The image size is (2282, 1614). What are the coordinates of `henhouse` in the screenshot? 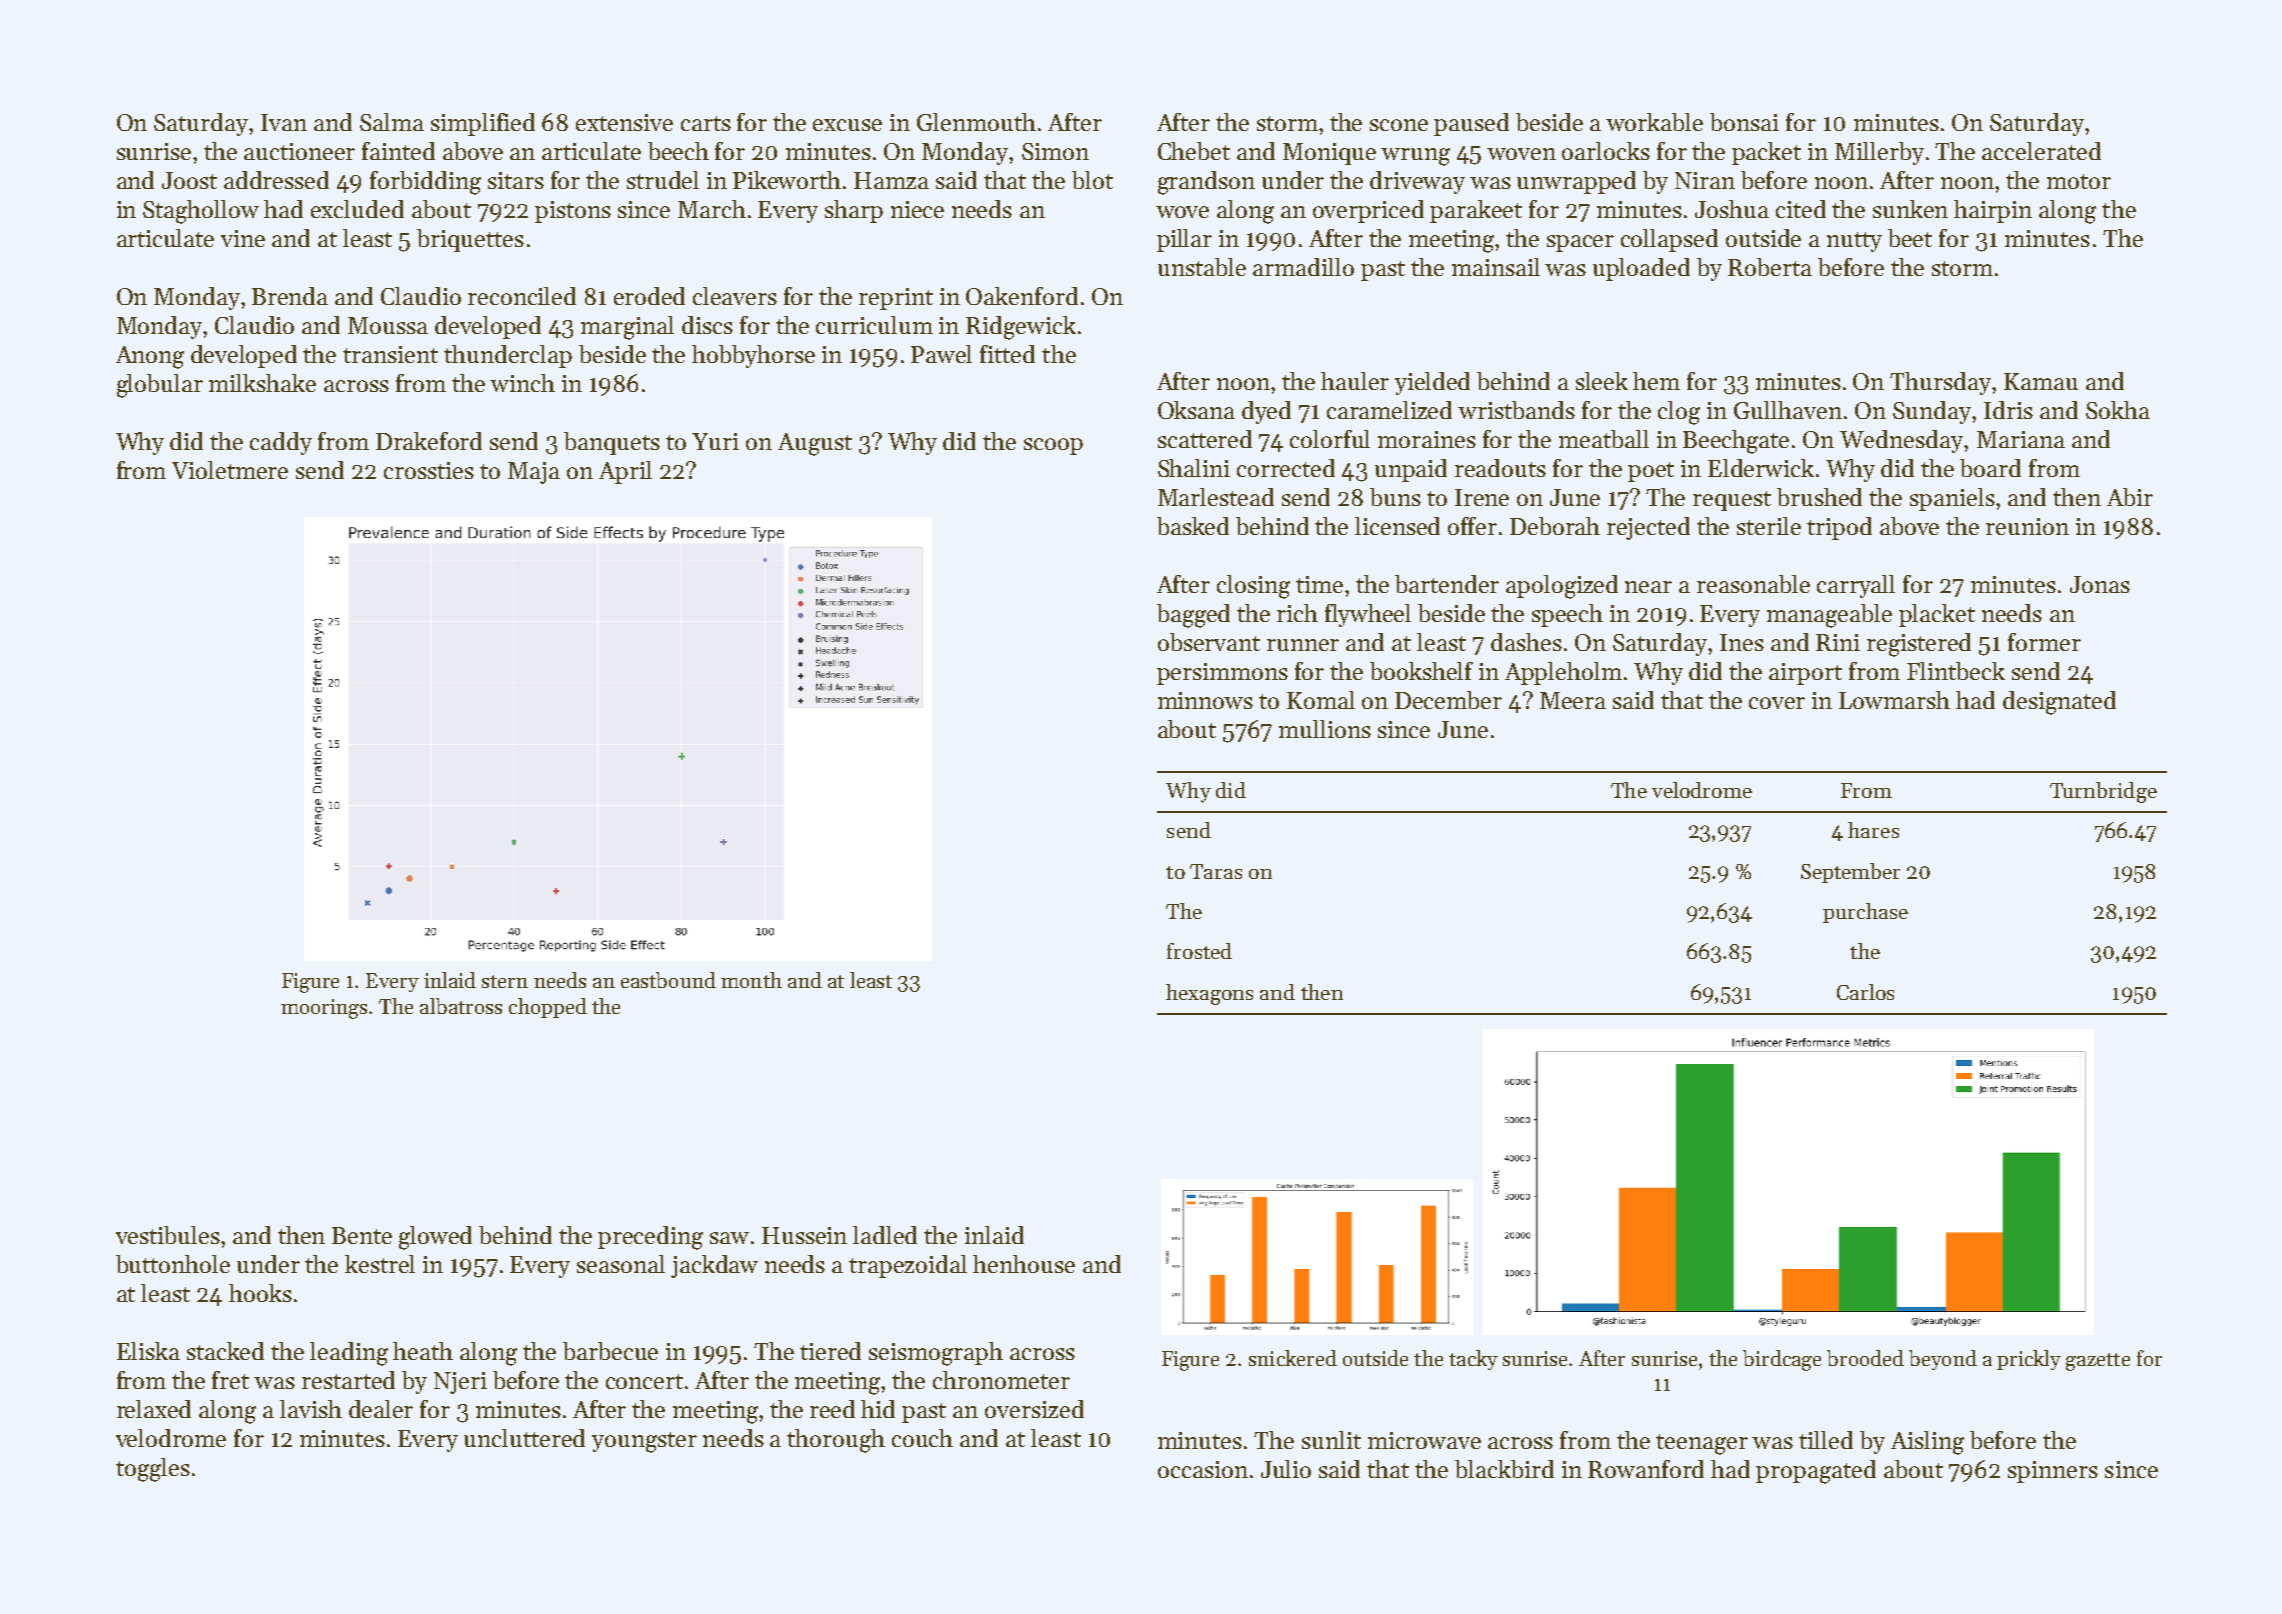 It's located at (1024, 1264).
